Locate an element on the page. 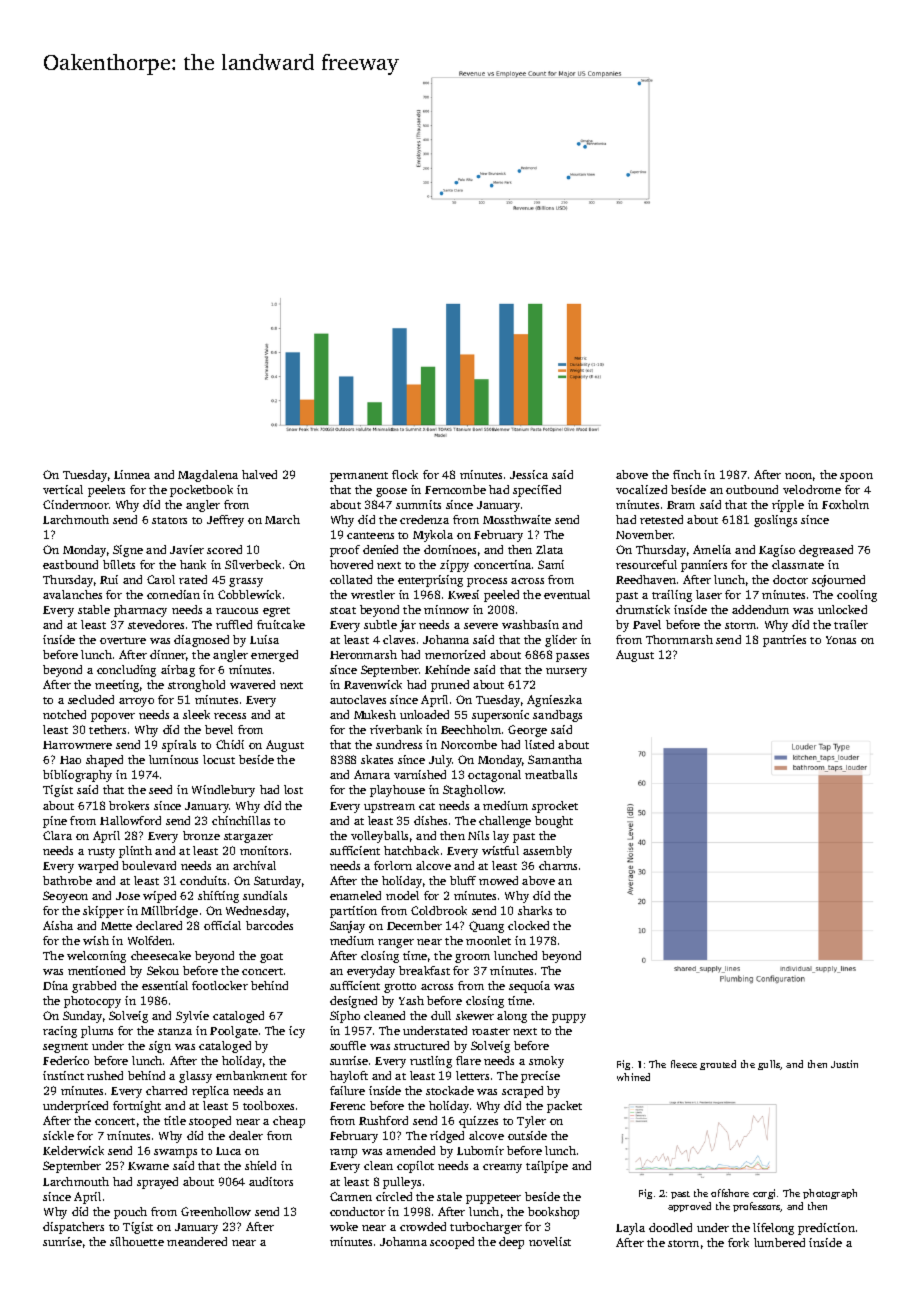 Image resolution: width=924 pixels, height=1308 pixels. sharks is located at coordinates (535, 910).
